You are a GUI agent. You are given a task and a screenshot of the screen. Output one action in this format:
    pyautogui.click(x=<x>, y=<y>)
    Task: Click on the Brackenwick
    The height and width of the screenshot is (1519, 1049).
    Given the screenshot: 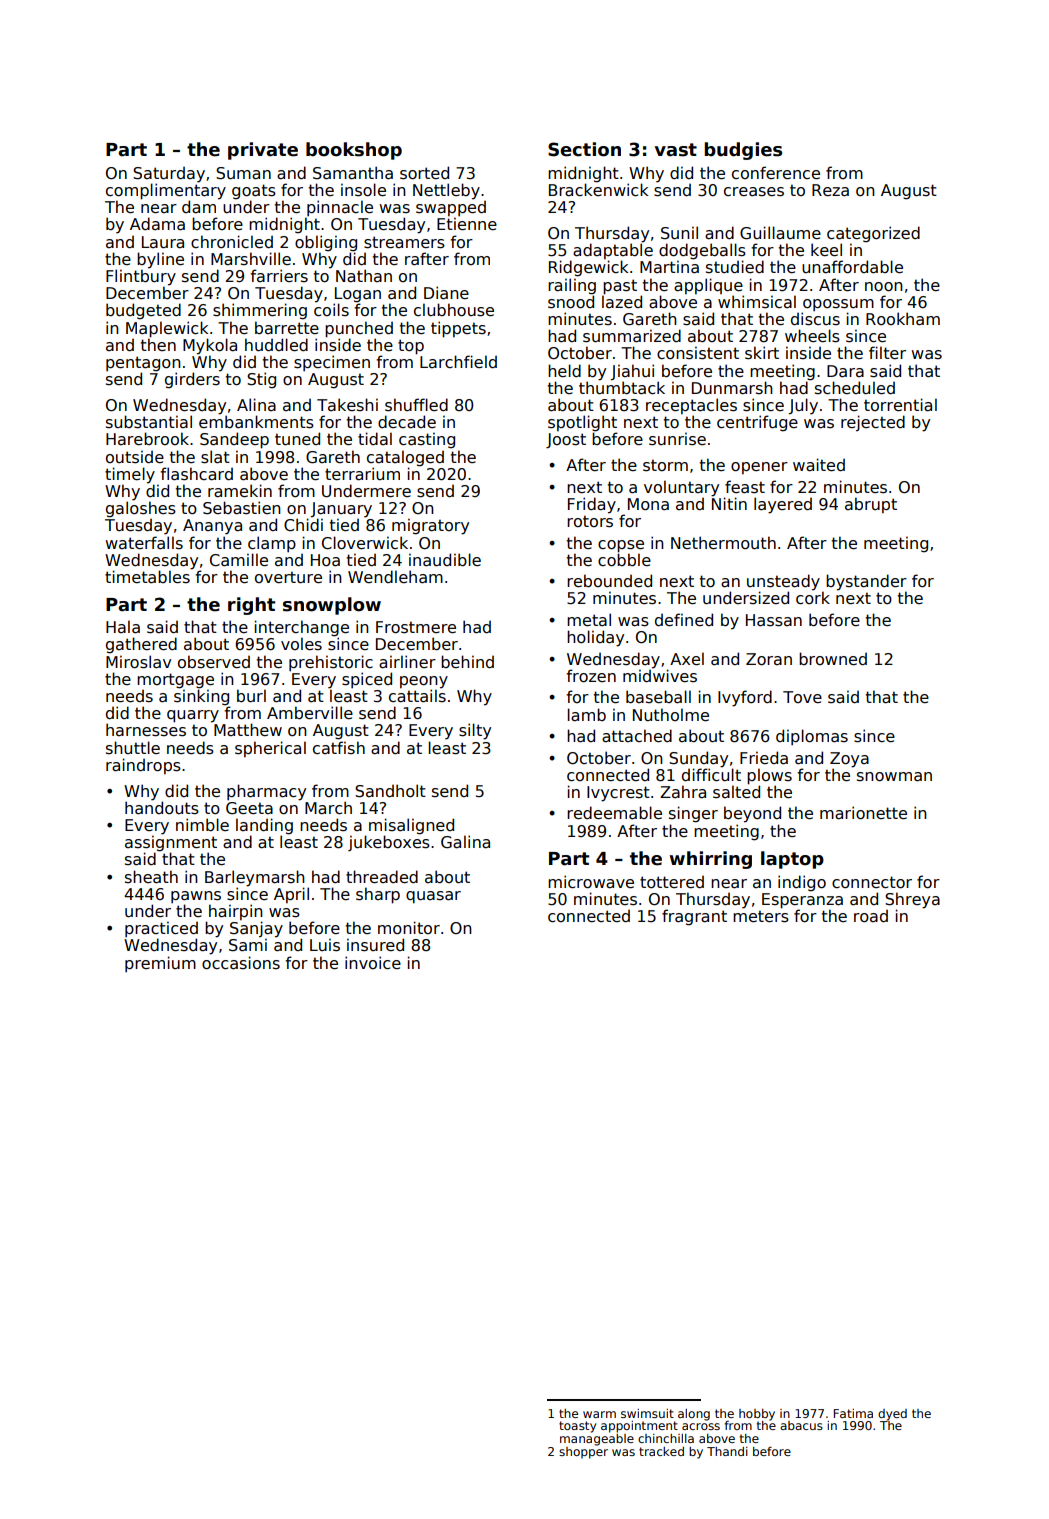 What is the action you would take?
    pyautogui.click(x=598, y=190)
